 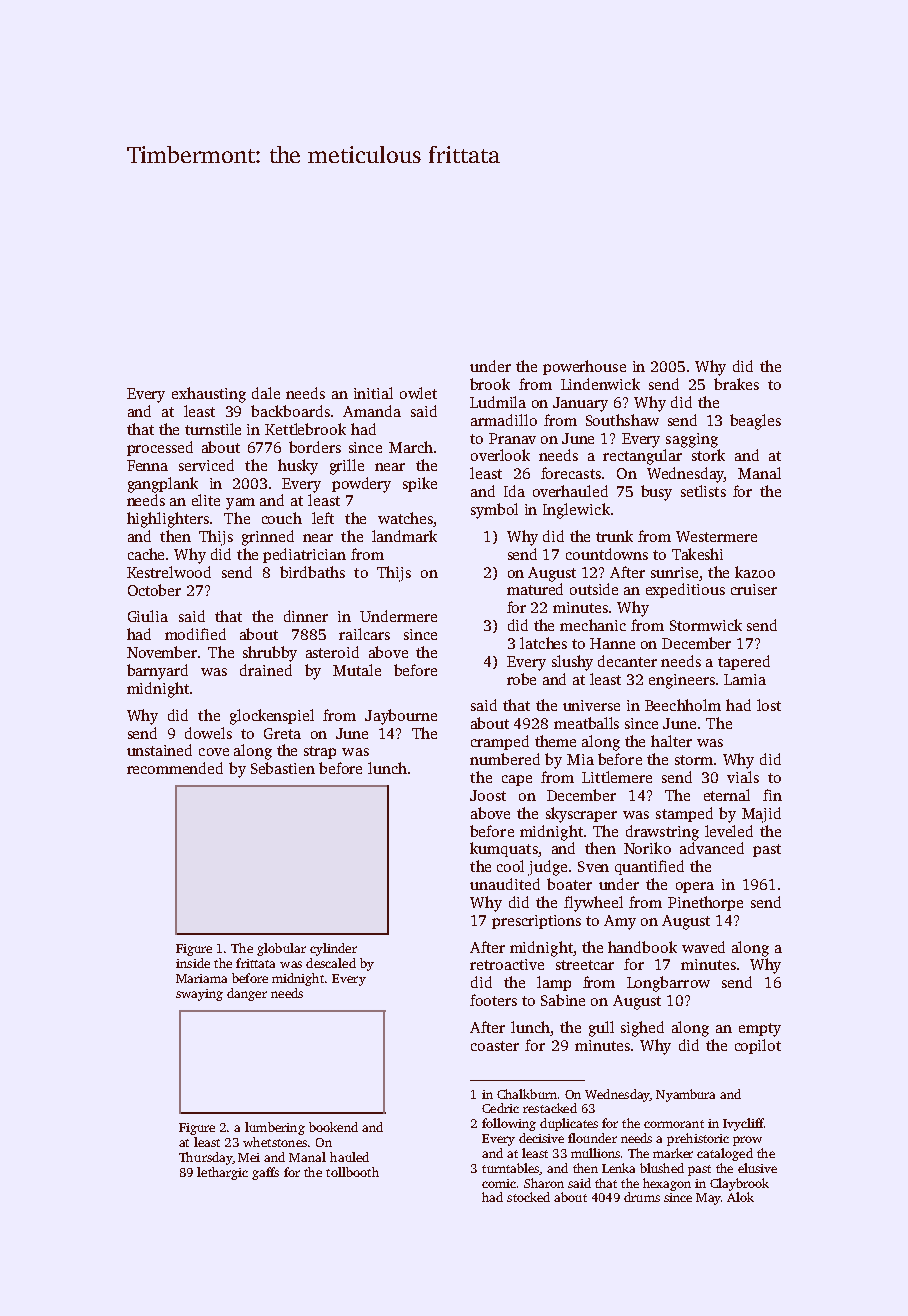 I want to click on danger, so click(x=247, y=994).
